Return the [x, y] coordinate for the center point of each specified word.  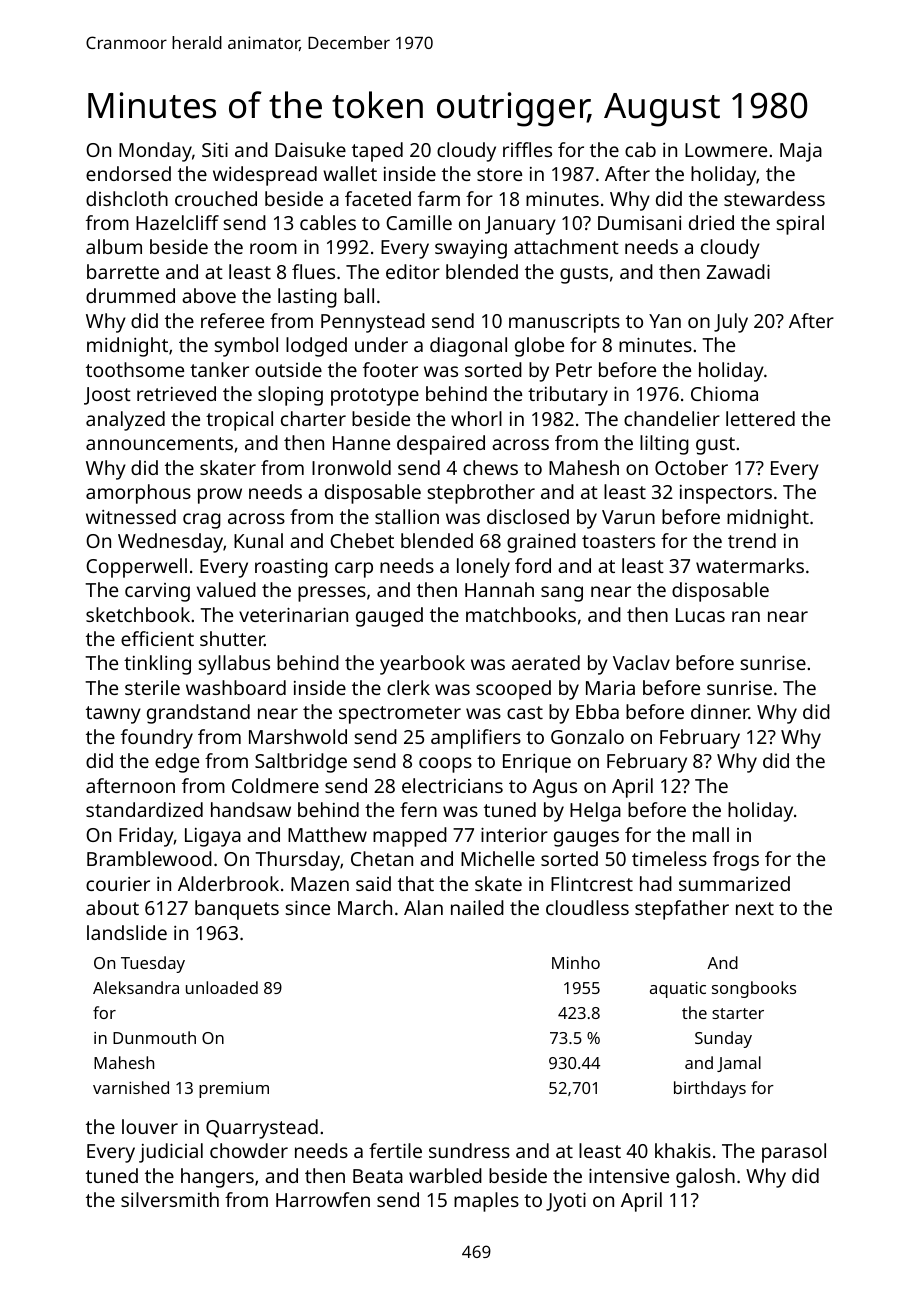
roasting [291, 568]
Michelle [498, 858]
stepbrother [481, 494]
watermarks [750, 565]
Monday [155, 152]
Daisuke [310, 149]
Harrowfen [323, 1199]
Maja [801, 152]
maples [486, 1202]
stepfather [682, 910]
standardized [144, 809]
